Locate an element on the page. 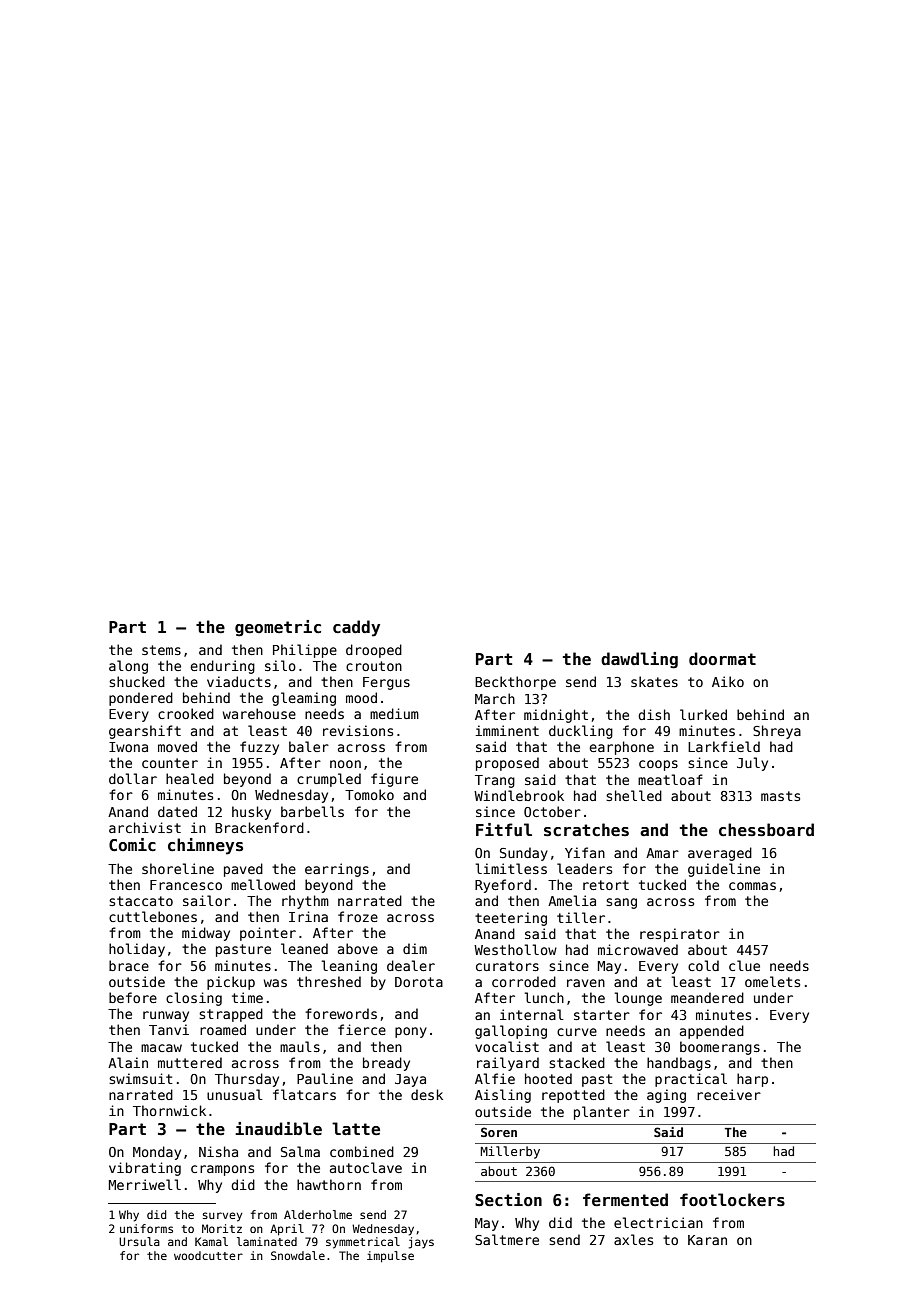 The height and width of the image is (1308, 924). masts is located at coordinates (780, 796).
